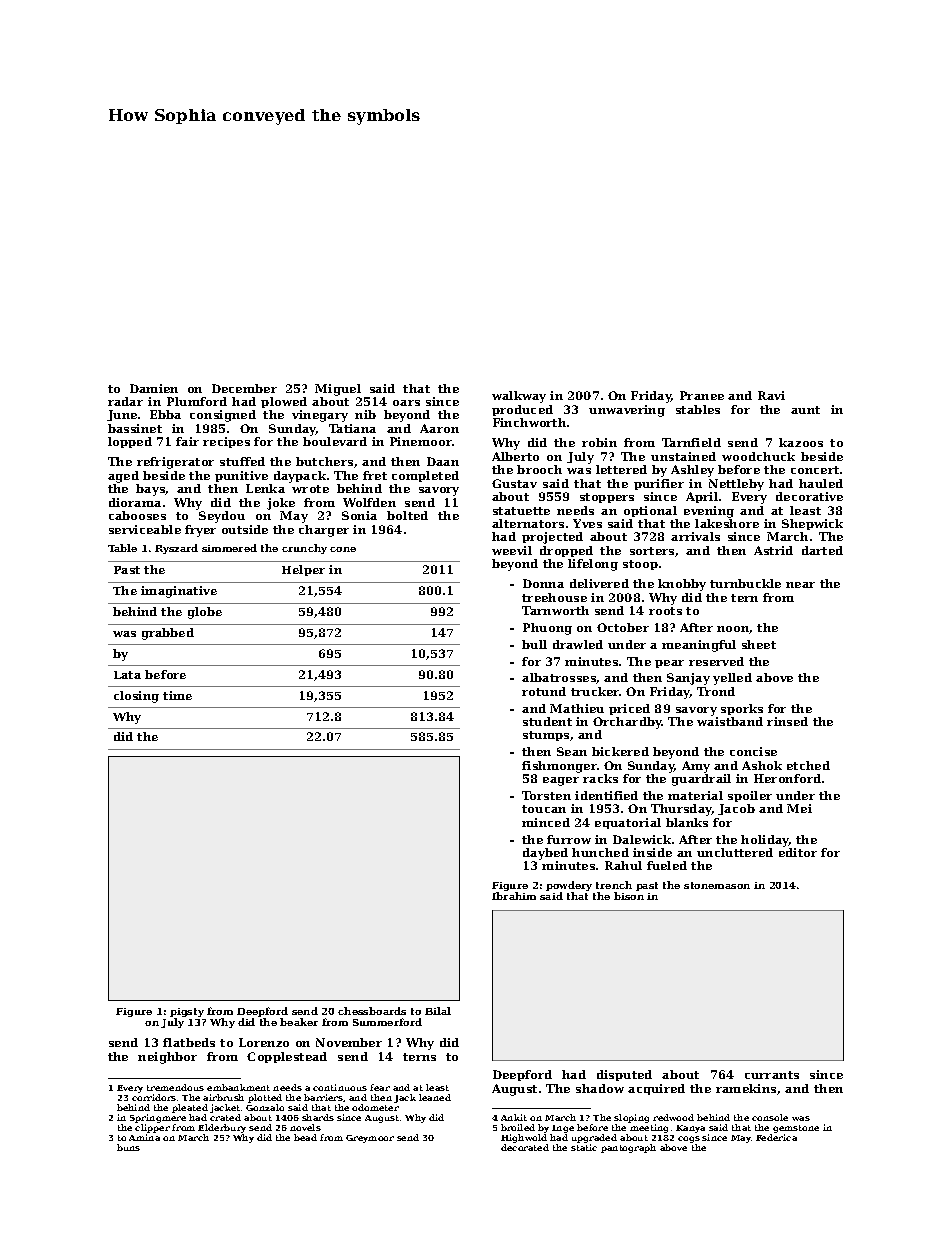 Image resolution: width=952 pixels, height=1233 pixels. I want to click on bead, so click(305, 1137).
